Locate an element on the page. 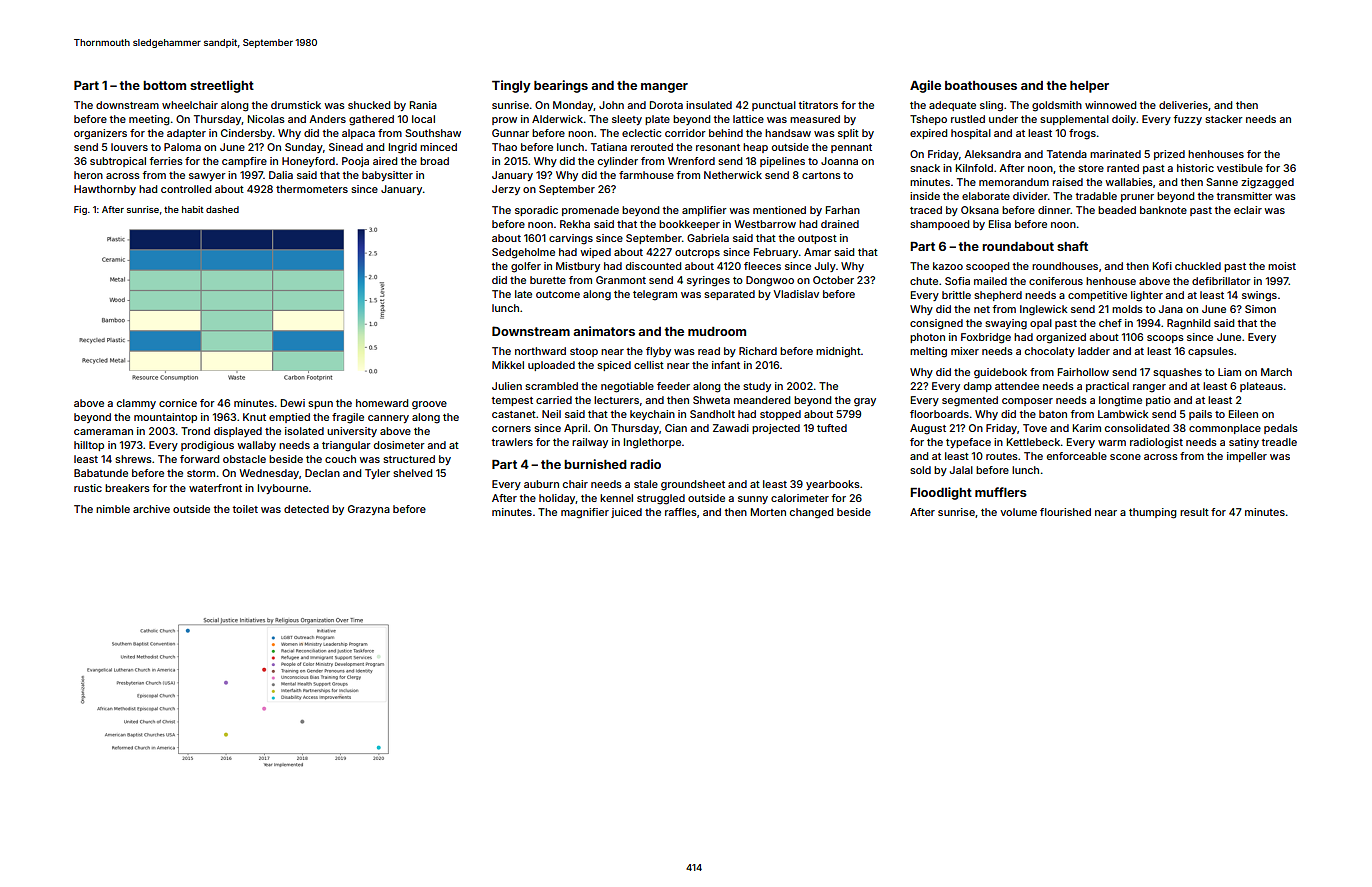 The height and width of the page is (887, 1372). Ivybourne is located at coordinates (283, 489).
